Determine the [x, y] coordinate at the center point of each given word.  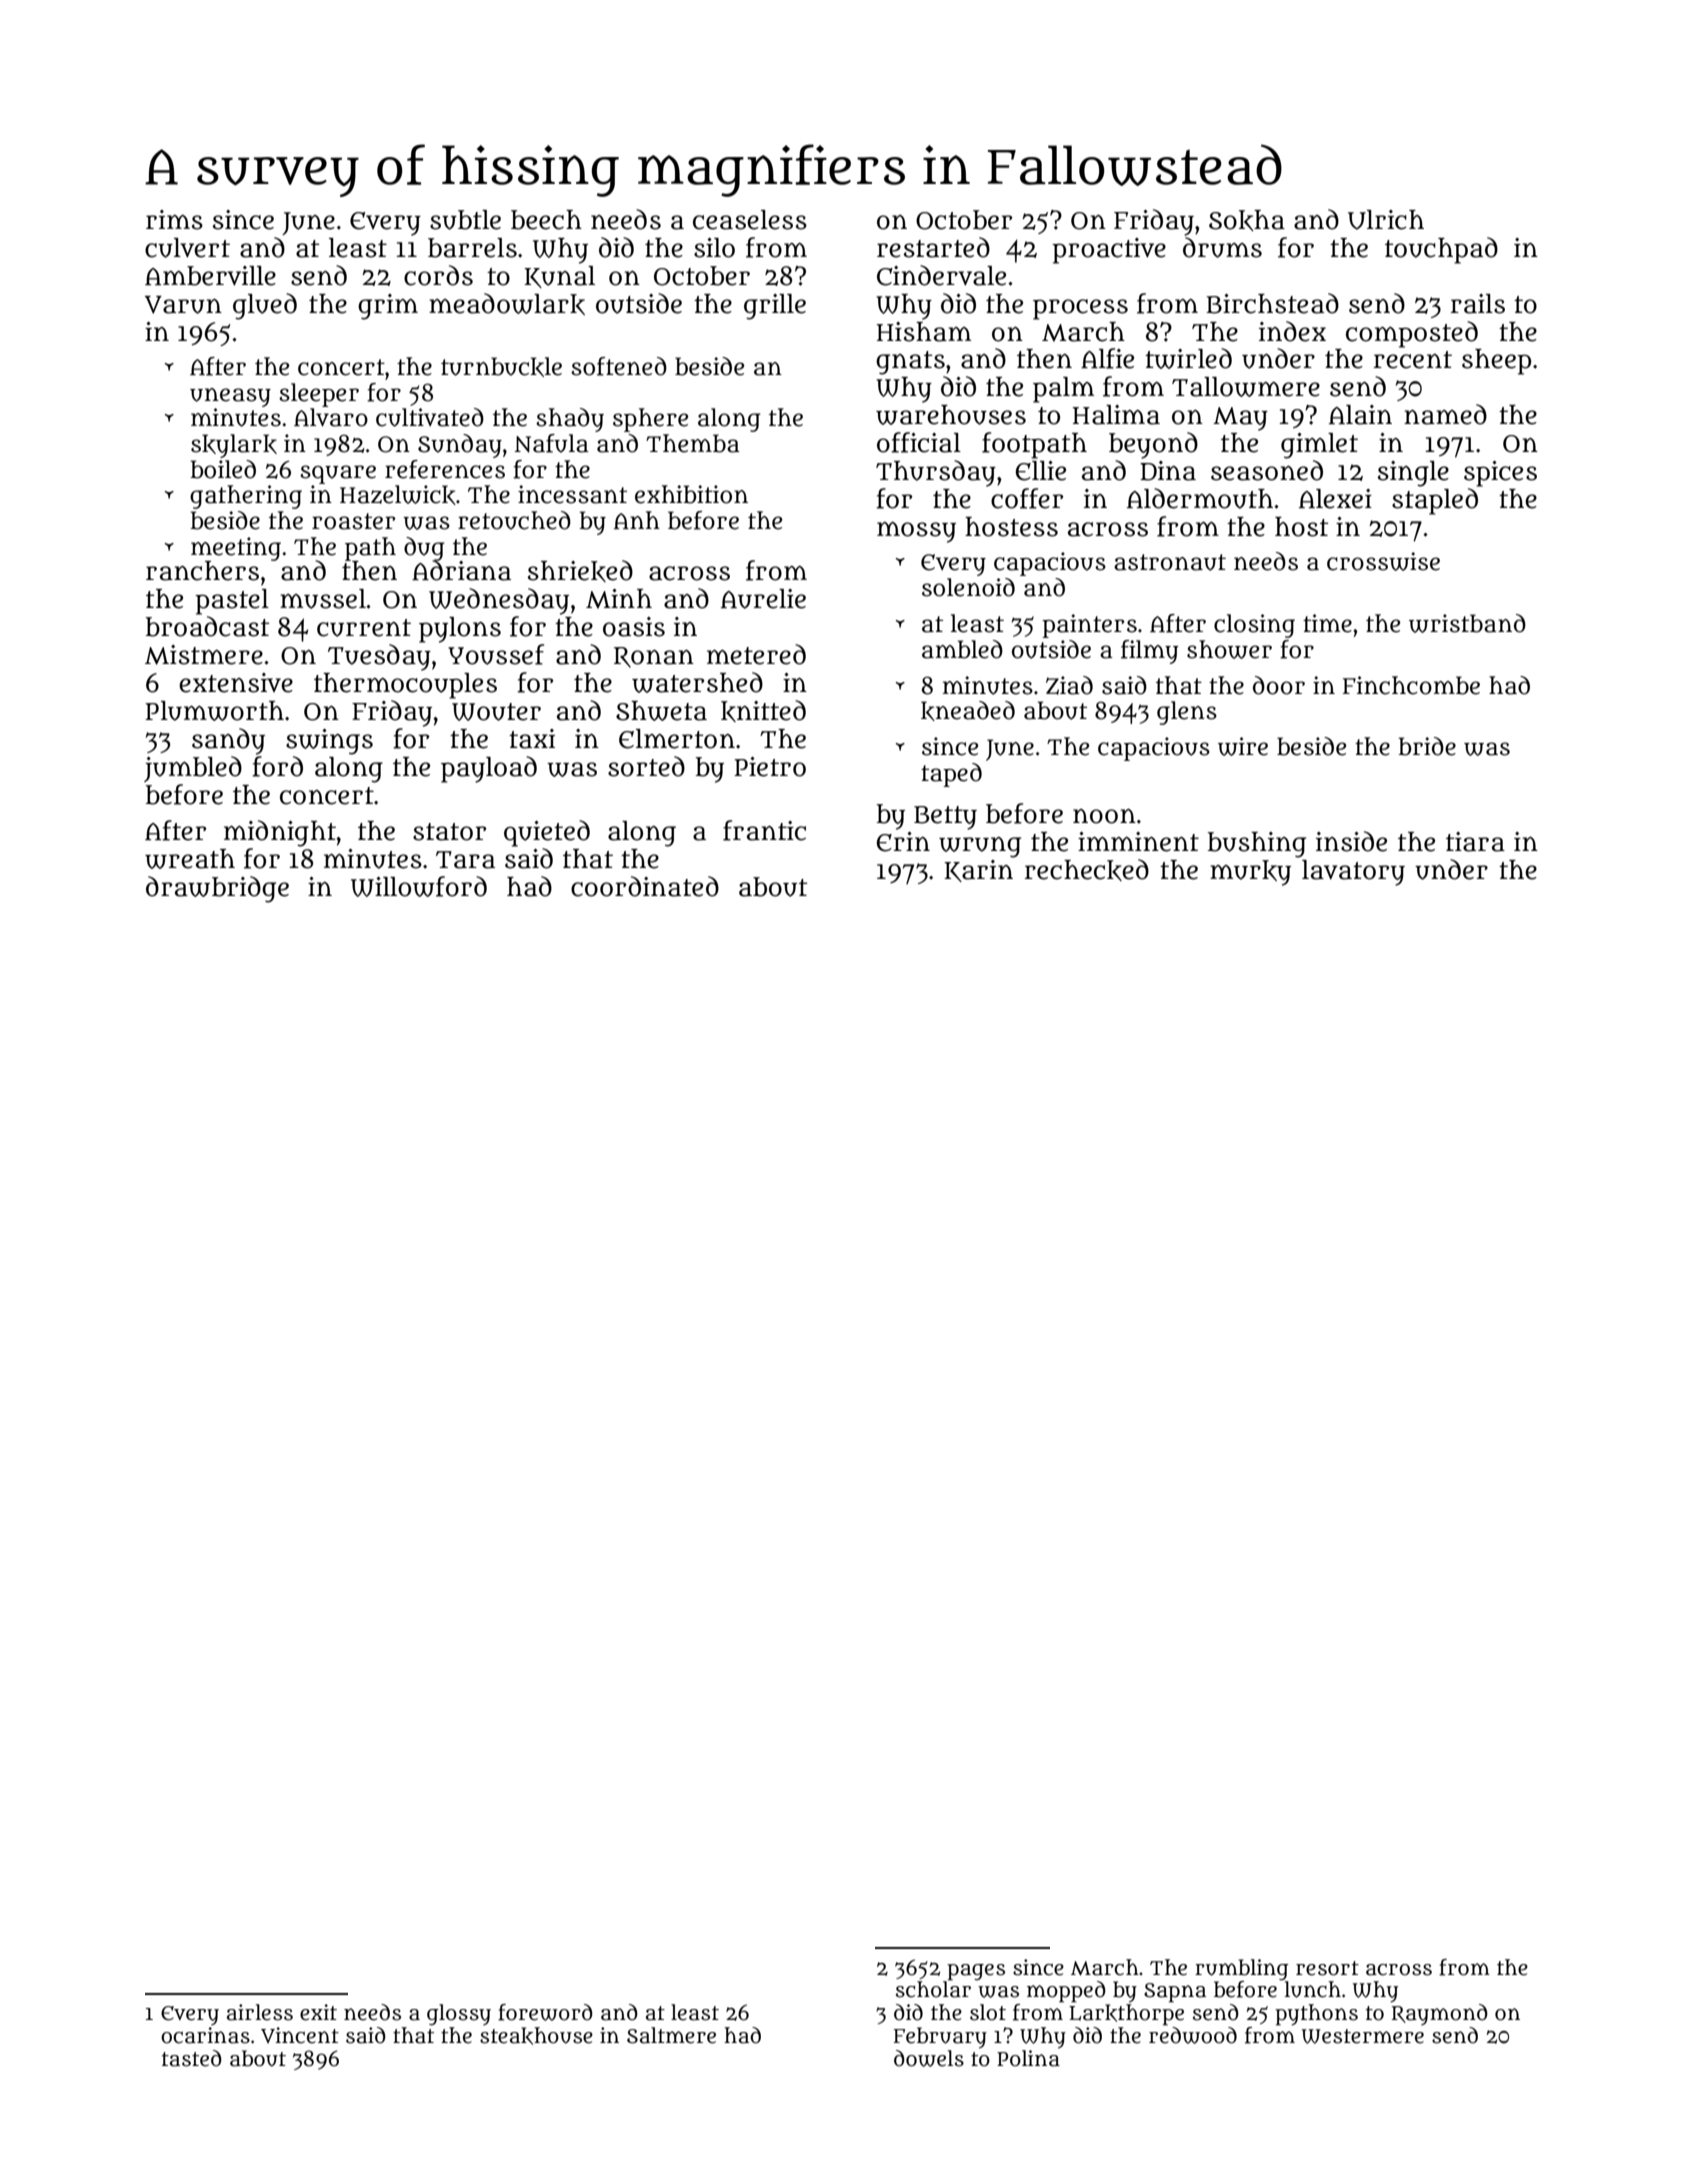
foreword [545, 2012]
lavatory [1353, 873]
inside [1351, 841]
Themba [693, 443]
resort [1327, 1968]
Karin [978, 871]
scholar [933, 1989]
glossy [459, 2014]
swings [329, 742]
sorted [646, 766]
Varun [183, 305]
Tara [465, 860]
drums [1222, 247]
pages [976, 1972]
